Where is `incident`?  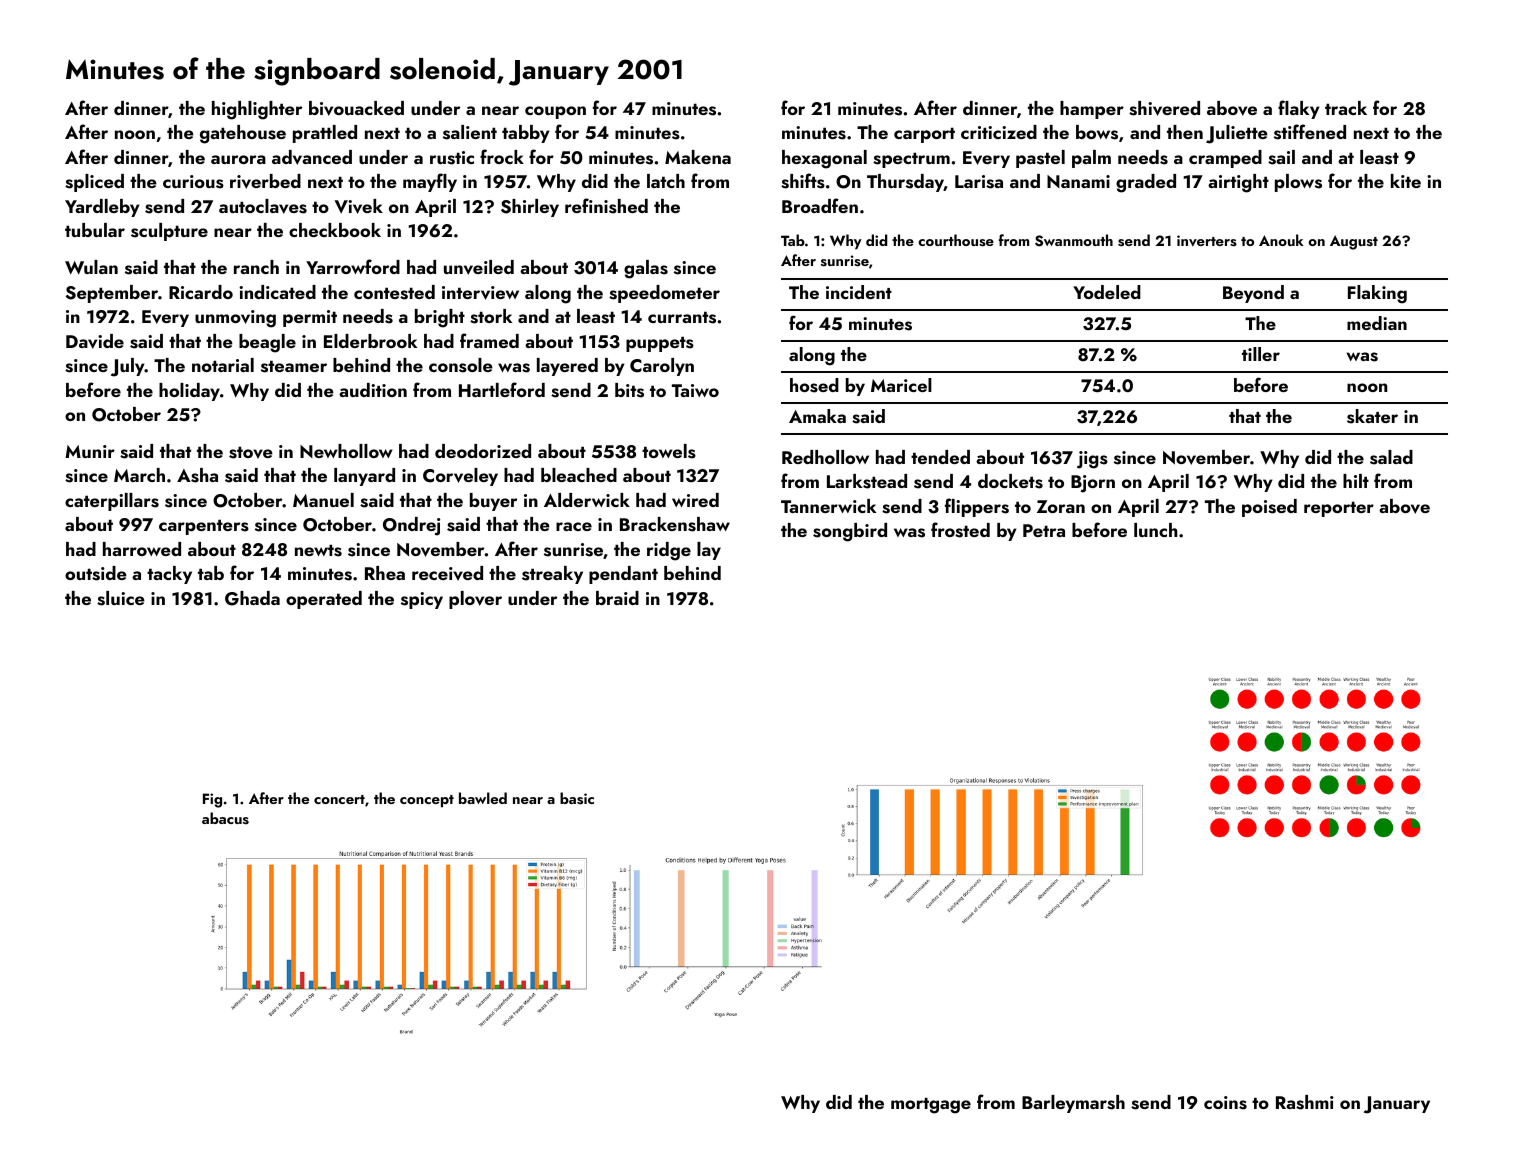
incident is located at coordinates (859, 292).
